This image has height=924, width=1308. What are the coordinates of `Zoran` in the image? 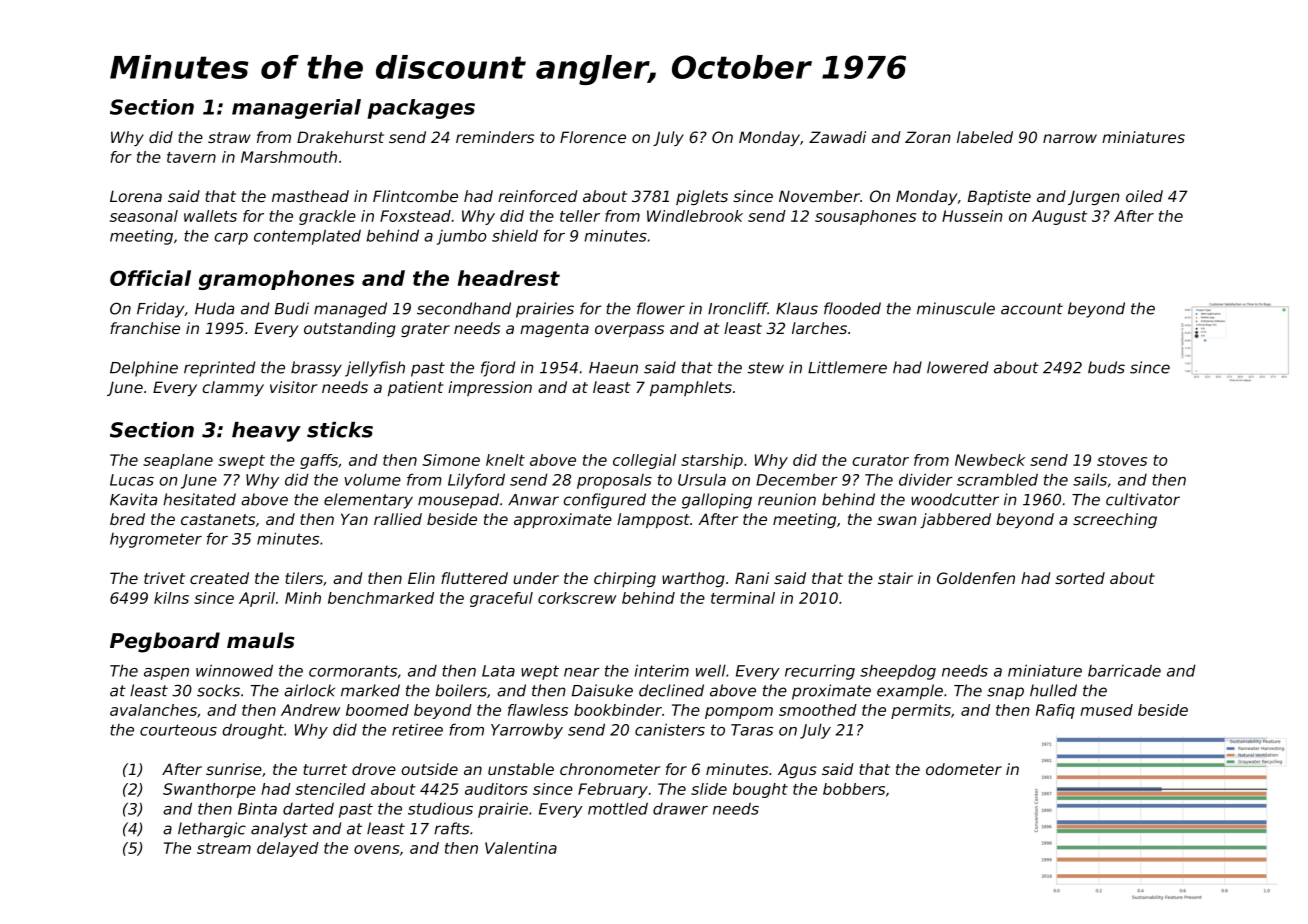 It's located at (928, 137).
